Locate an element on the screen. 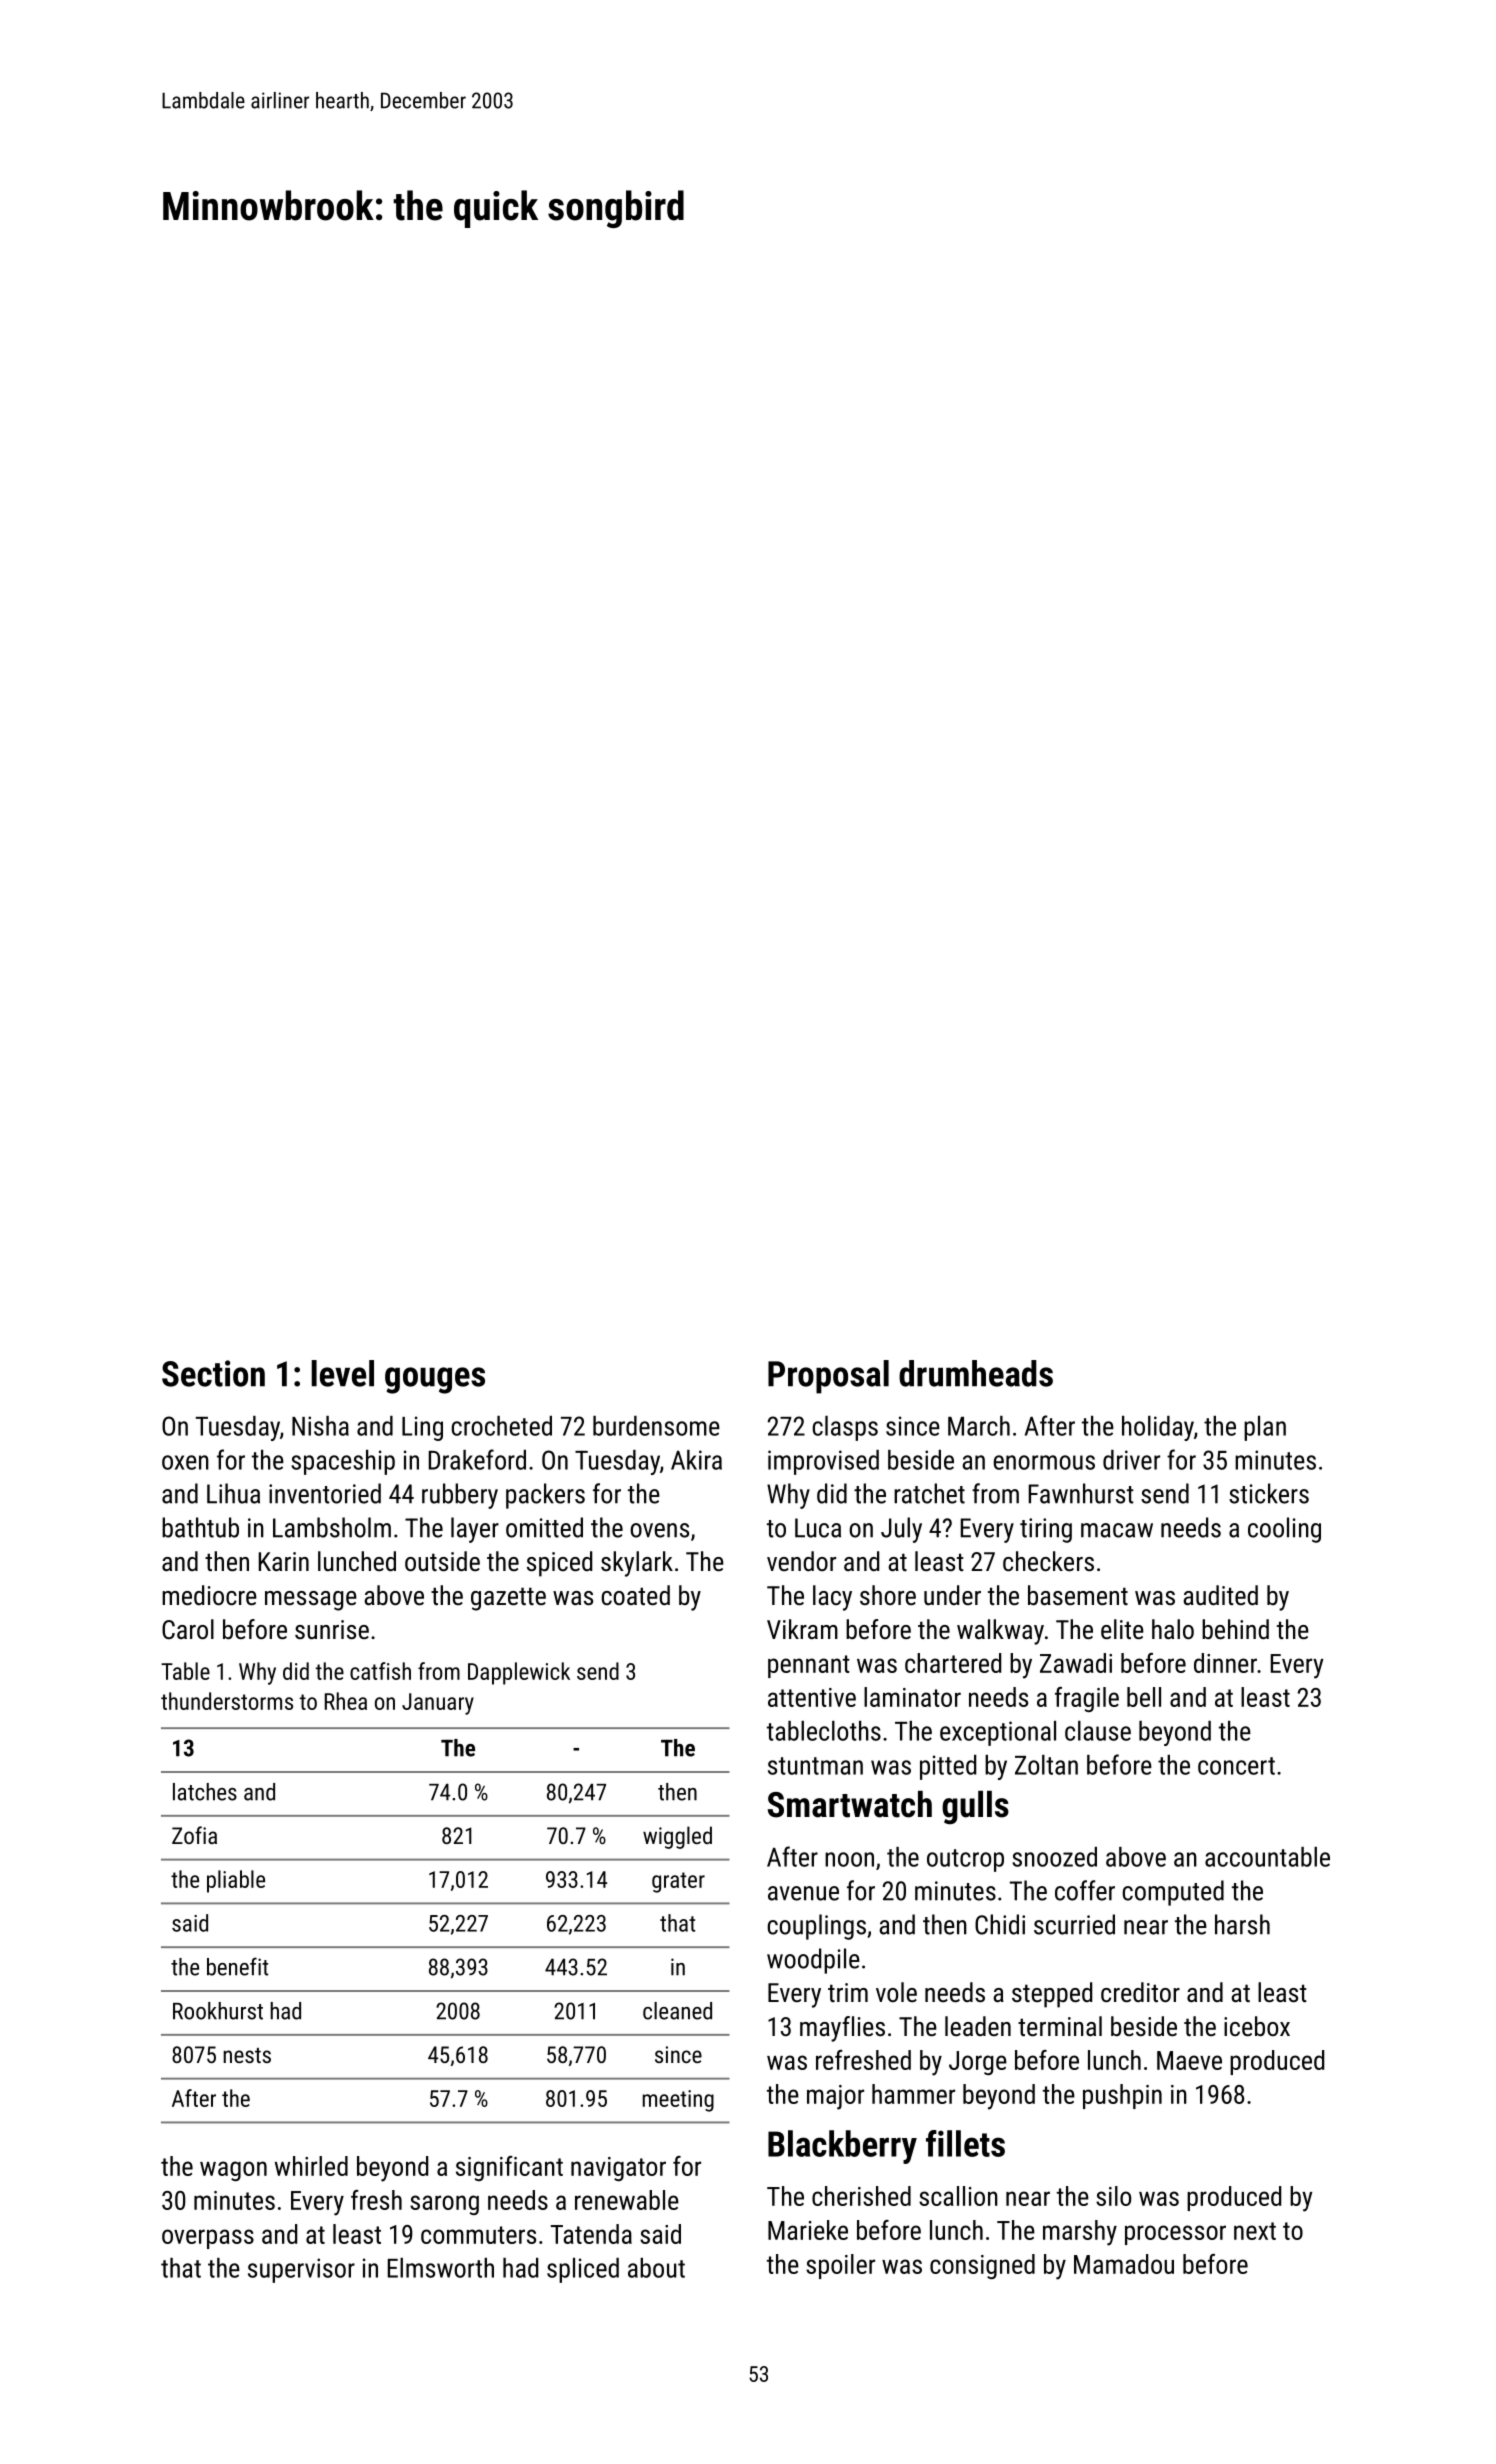 This screenshot has height=2464, width=1496. harsh is located at coordinates (1242, 1924).
